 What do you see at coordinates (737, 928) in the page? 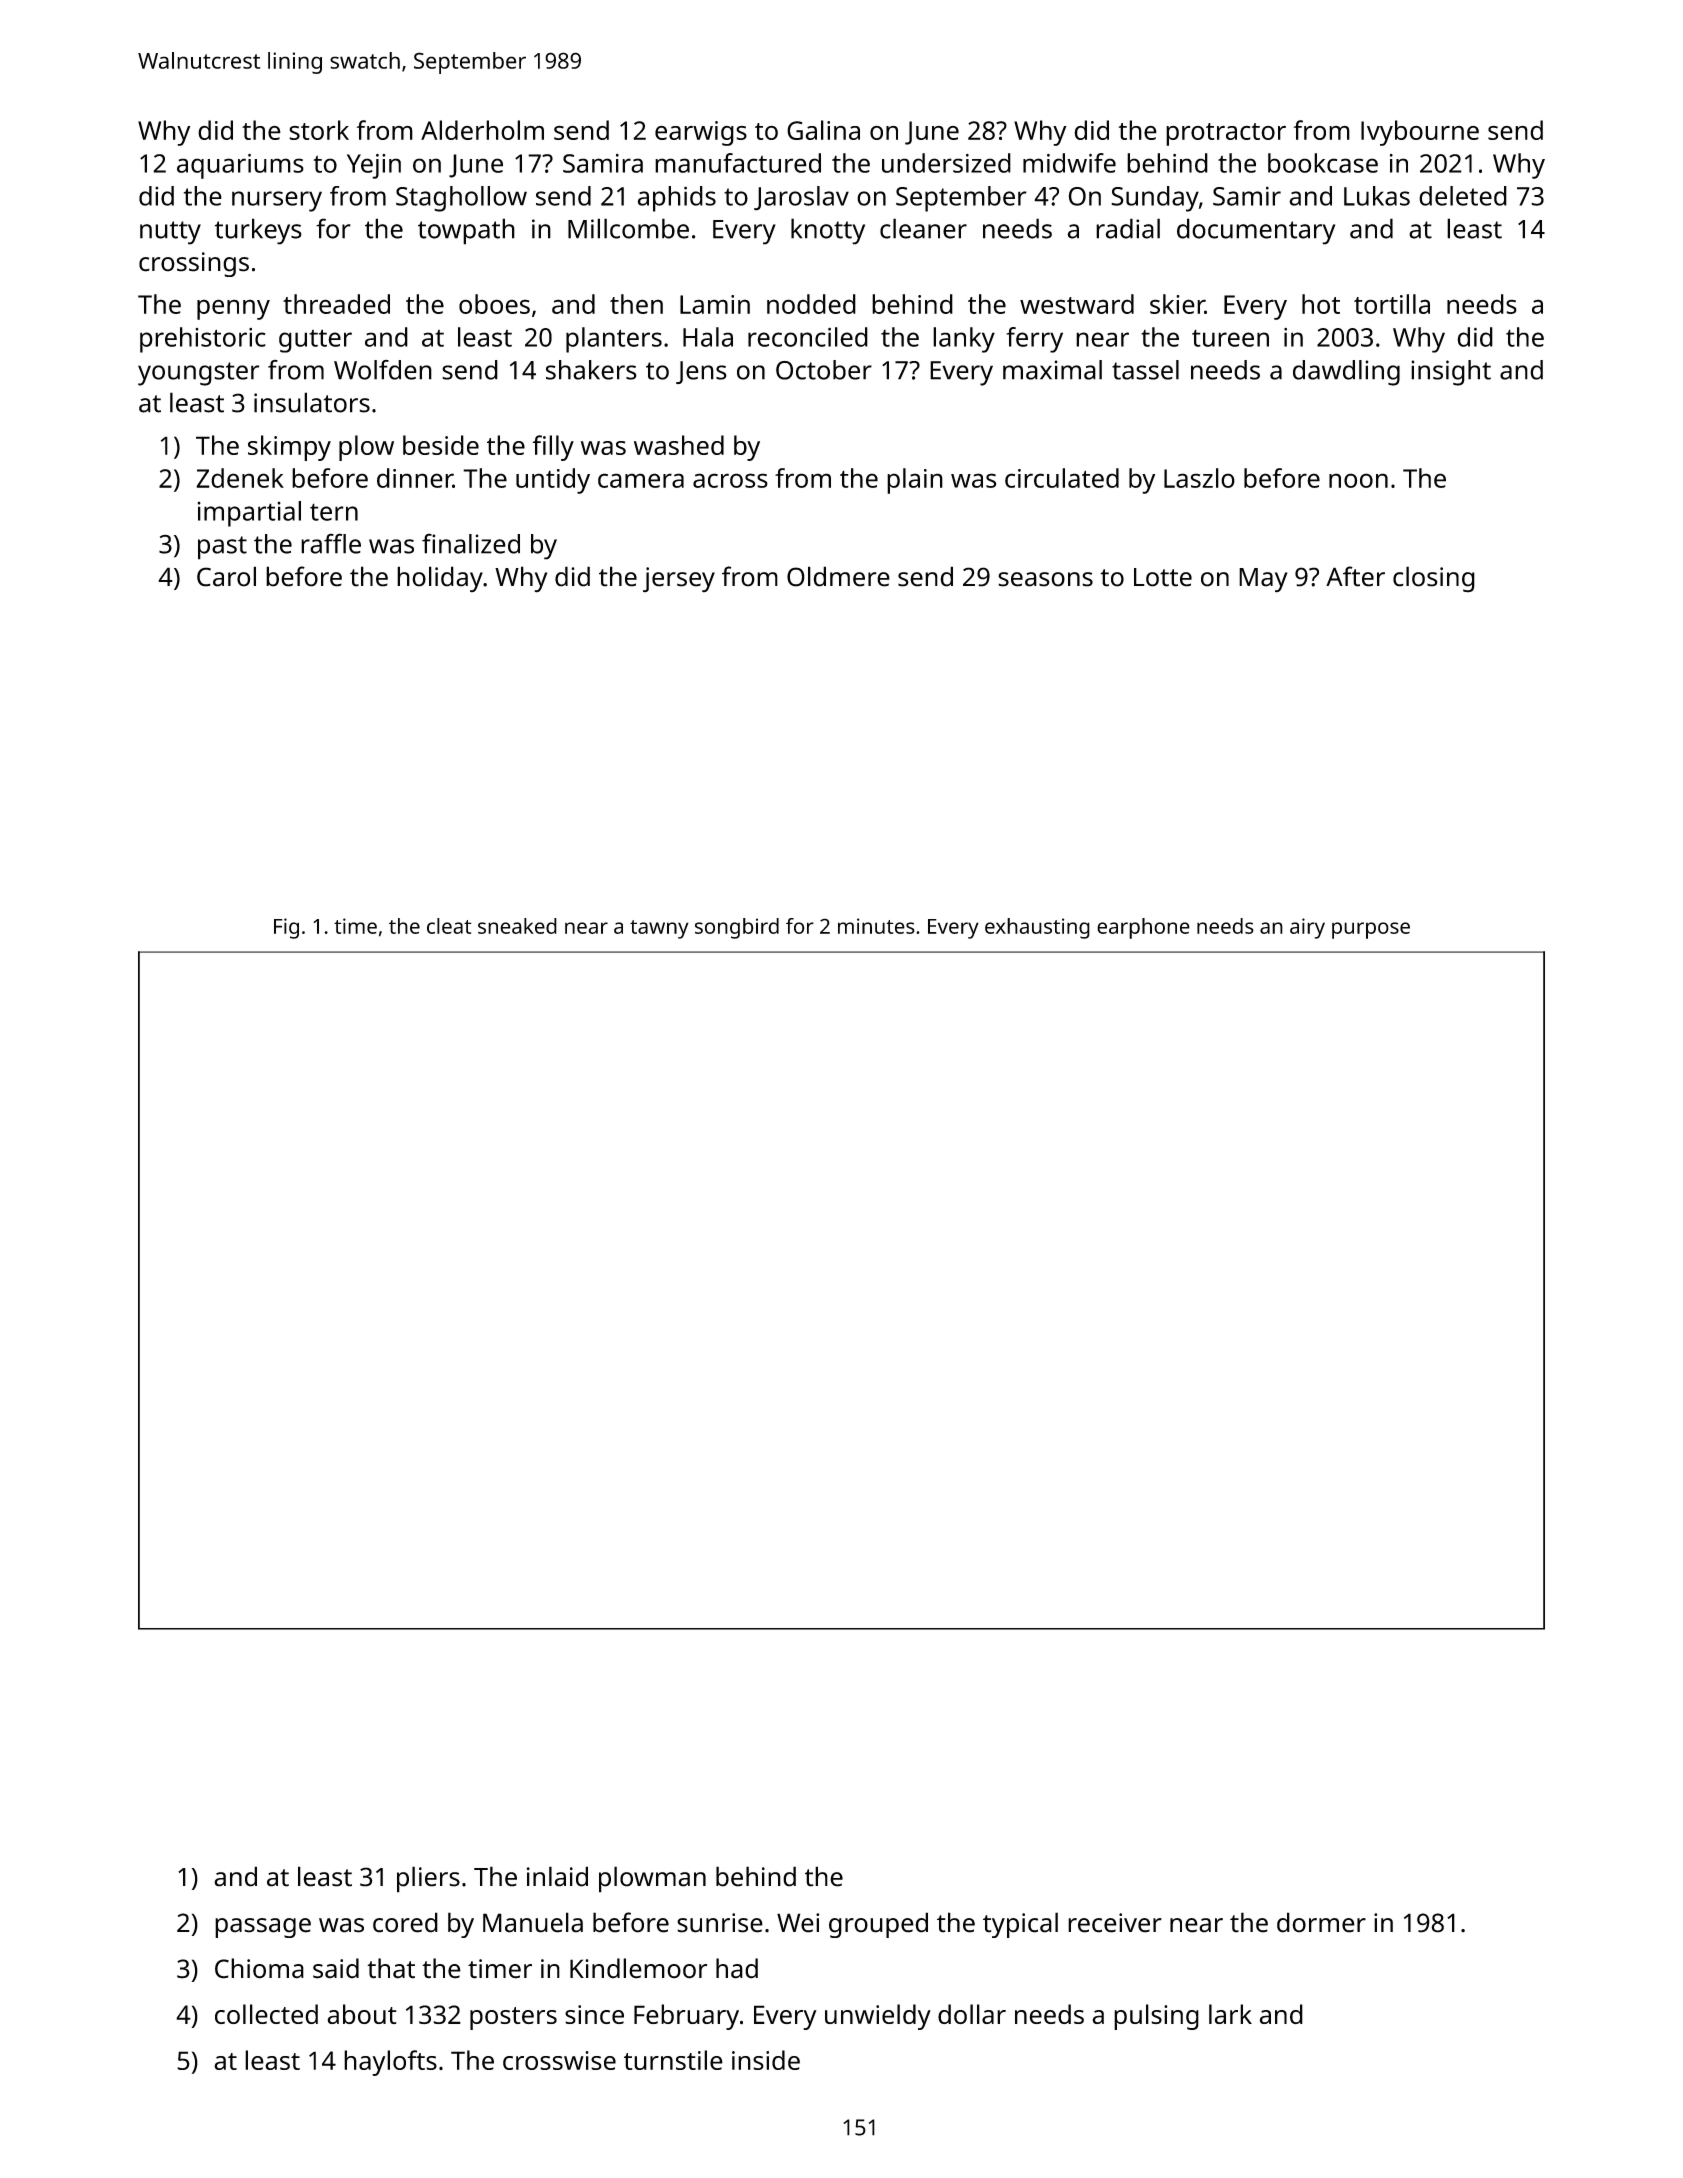
I see `songbird` at bounding box center [737, 928].
